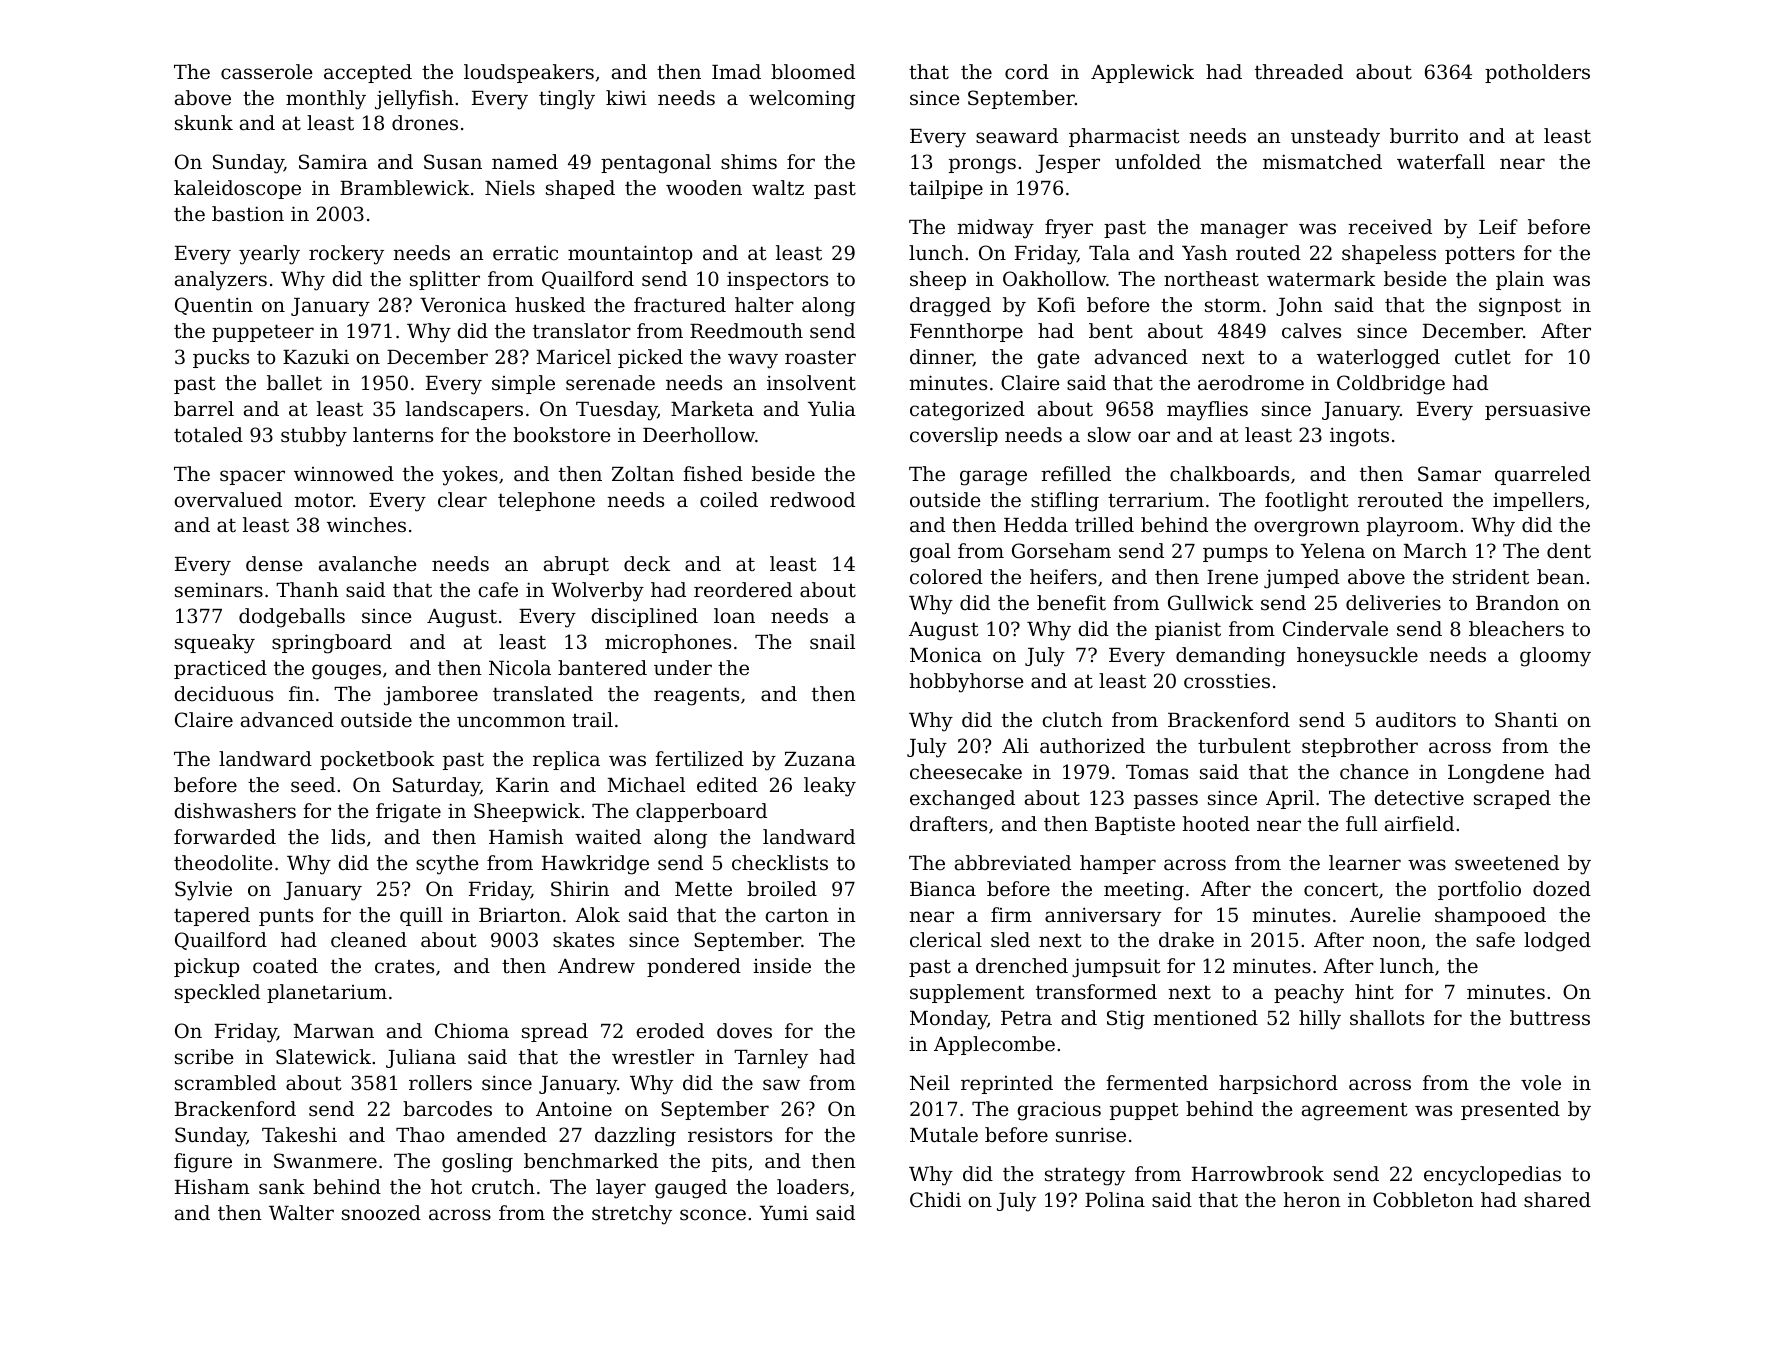  Describe the element at coordinates (1359, 437) in the document. I see `ingots` at that location.
